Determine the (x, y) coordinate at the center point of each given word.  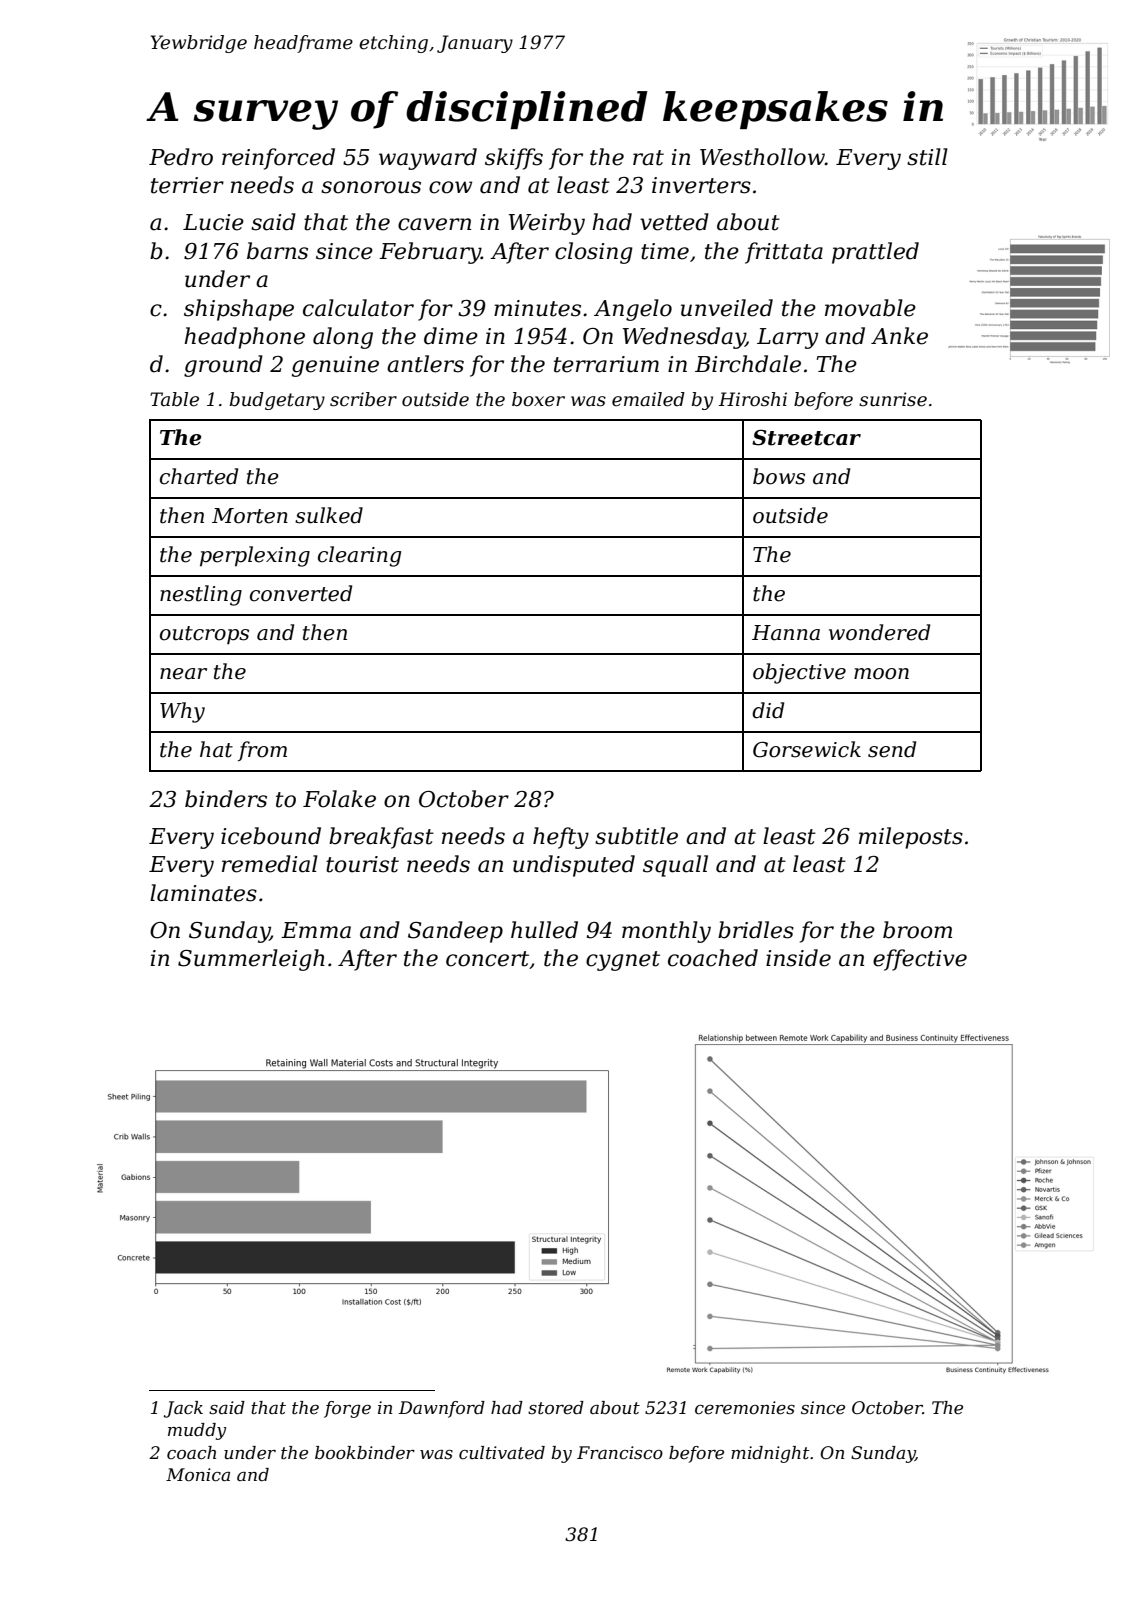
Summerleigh (251, 960)
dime (451, 336)
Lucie (213, 222)
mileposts (911, 838)
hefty (561, 838)
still (927, 157)
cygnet (623, 961)
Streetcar (806, 437)
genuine (335, 366)
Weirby (547, 224)
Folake (339, 799)
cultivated (502, 1453)
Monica (198, 1475)
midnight (770, 1454)
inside (798, 958)
